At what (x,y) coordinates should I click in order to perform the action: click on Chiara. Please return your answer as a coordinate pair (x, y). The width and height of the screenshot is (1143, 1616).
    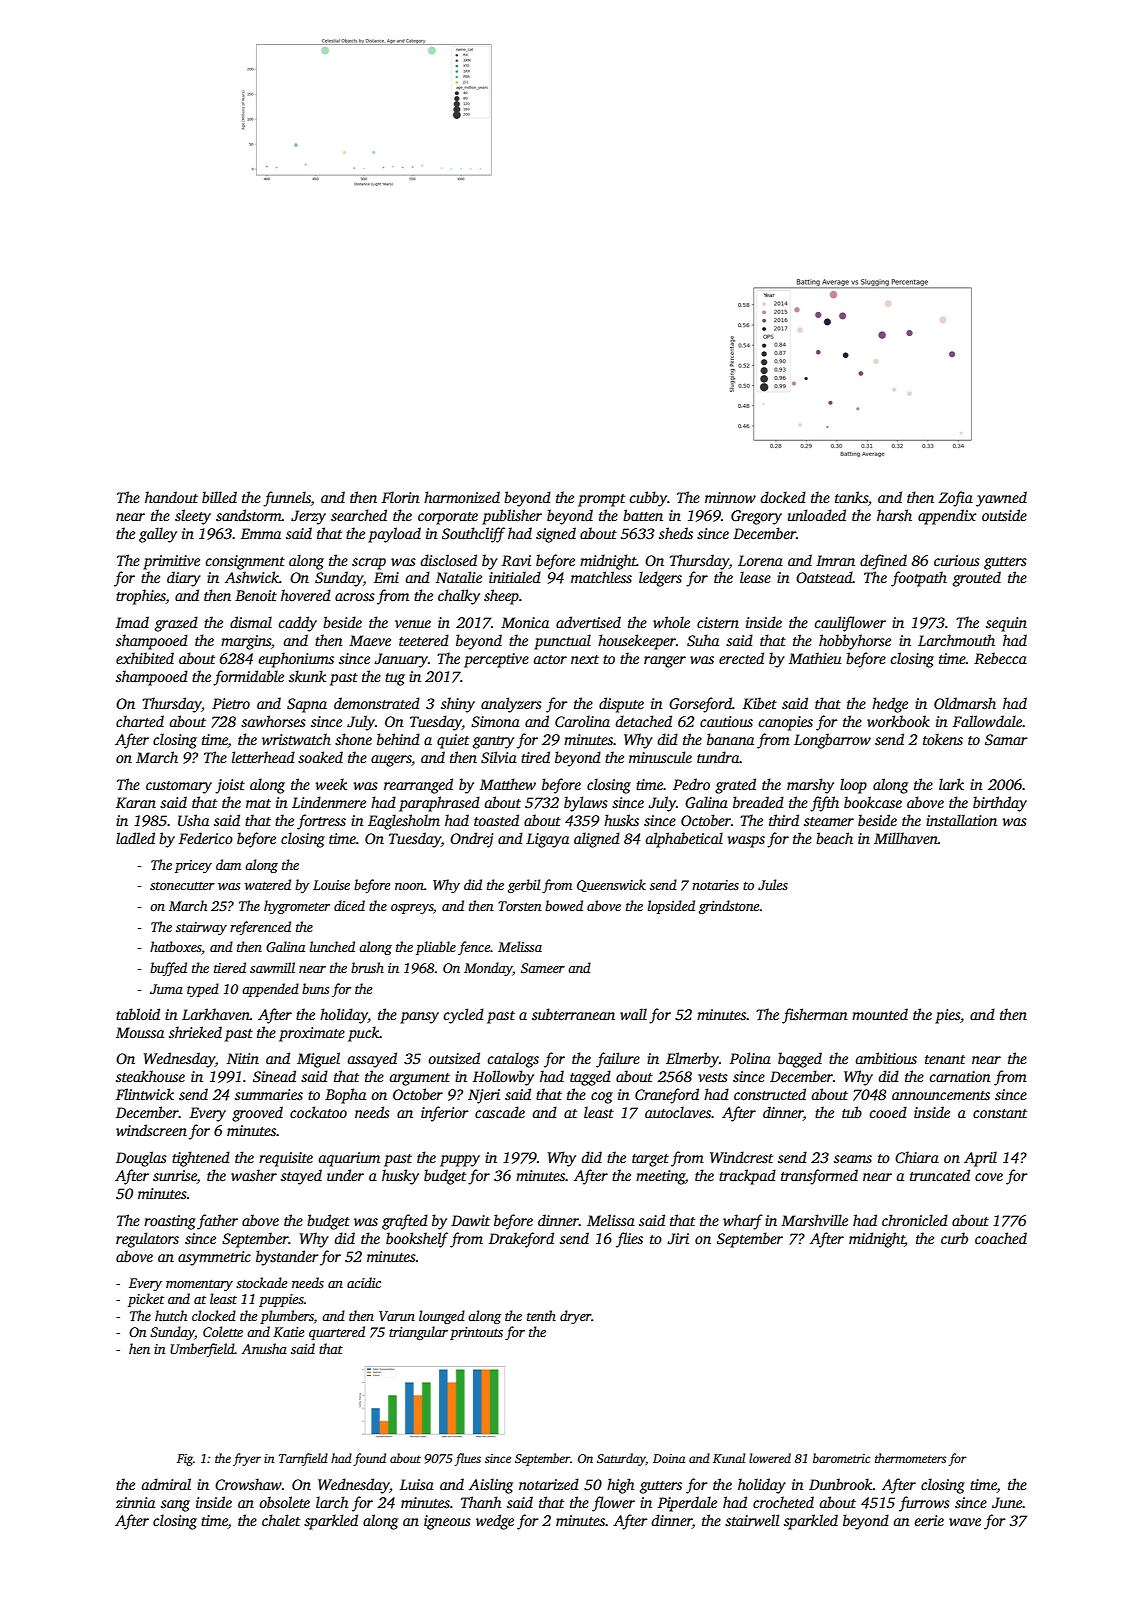
    Looking at the image, I should click on (917, 1157).
